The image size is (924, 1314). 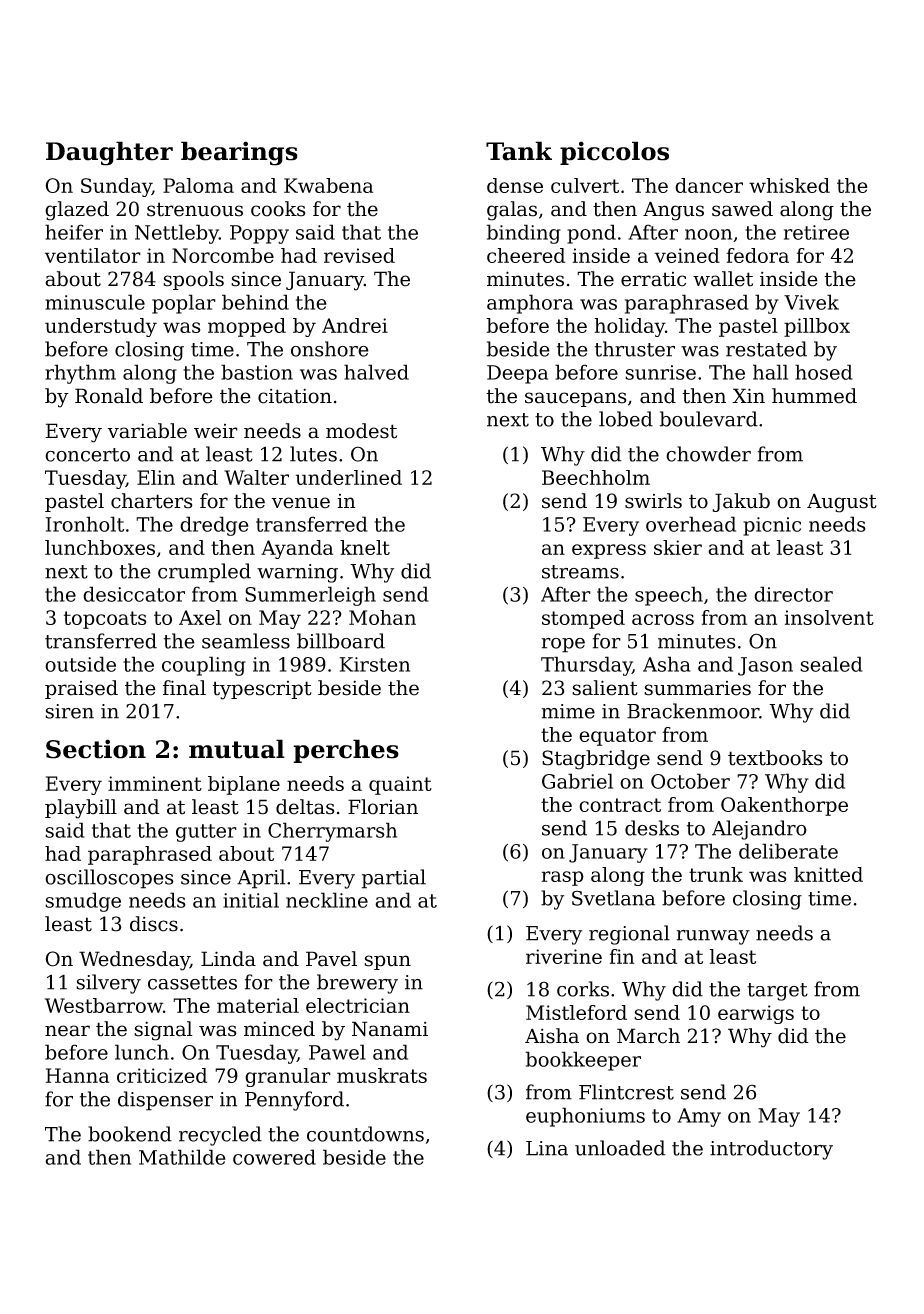 What do you see at coordinates (204, 573) in the document?
I see `crumpled` at bounding box center [204, 573].
